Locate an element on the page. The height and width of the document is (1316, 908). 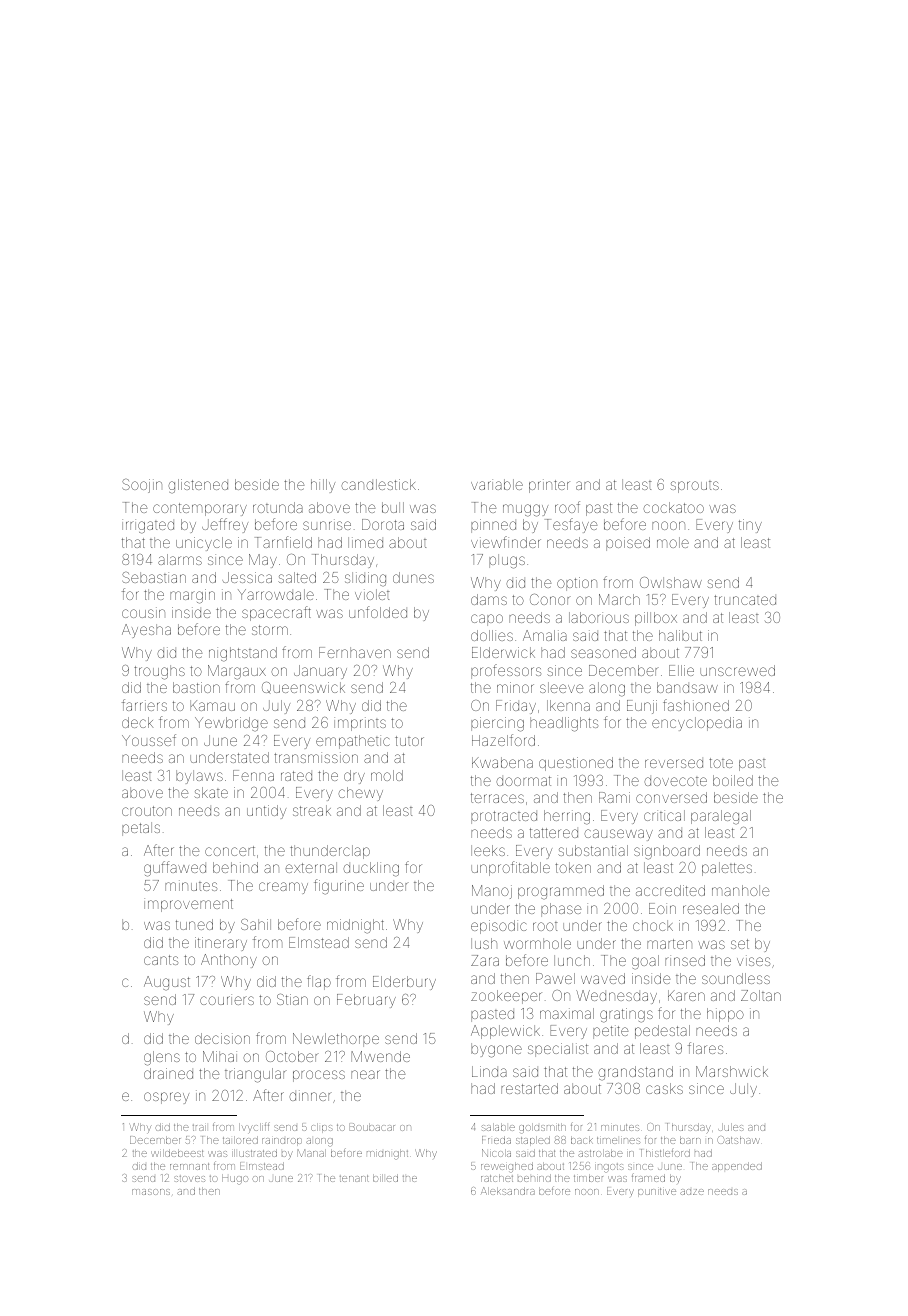
masons is located at coordinates (151, 1192).
